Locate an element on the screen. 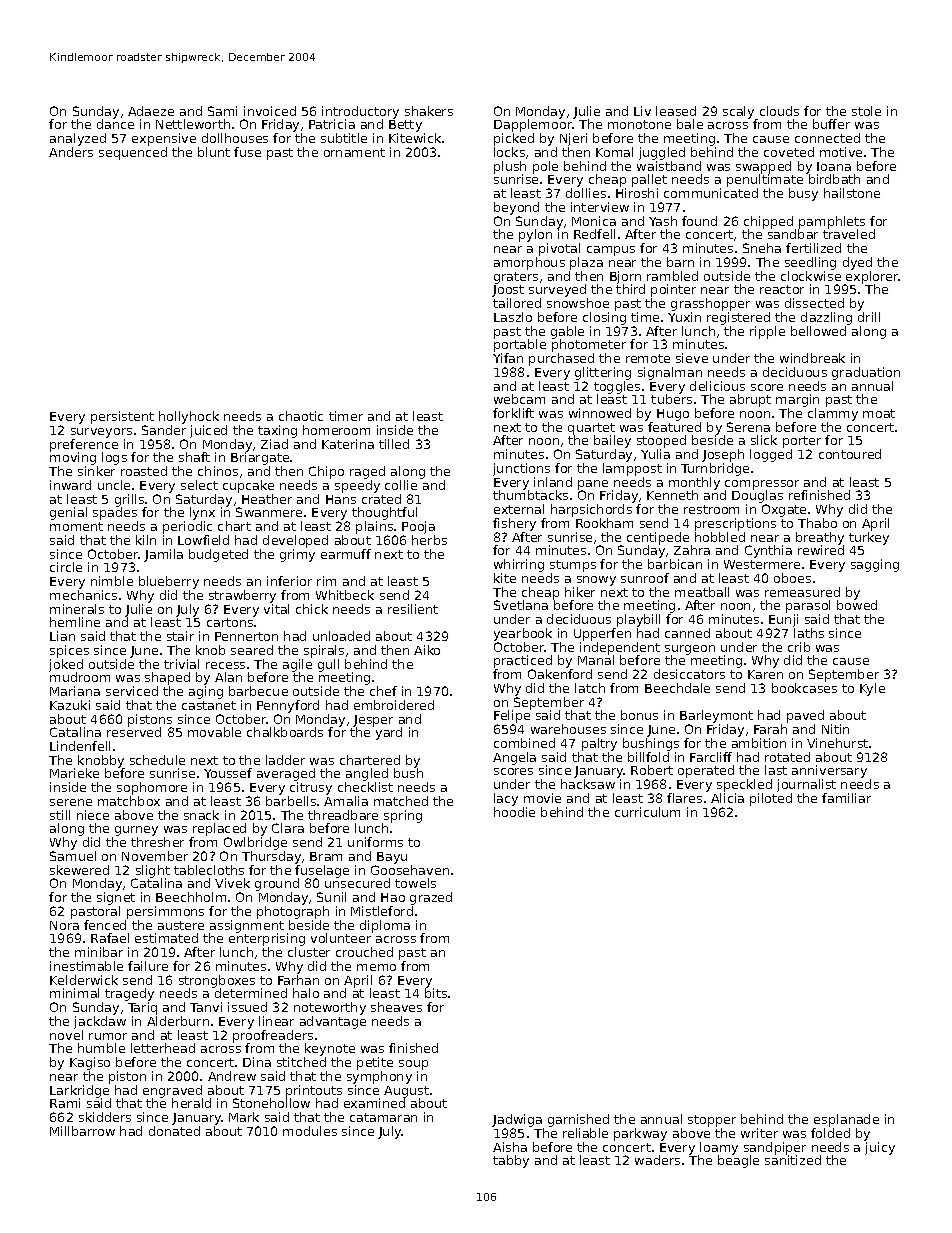  Yifan is located at coordinates (508, 358).
